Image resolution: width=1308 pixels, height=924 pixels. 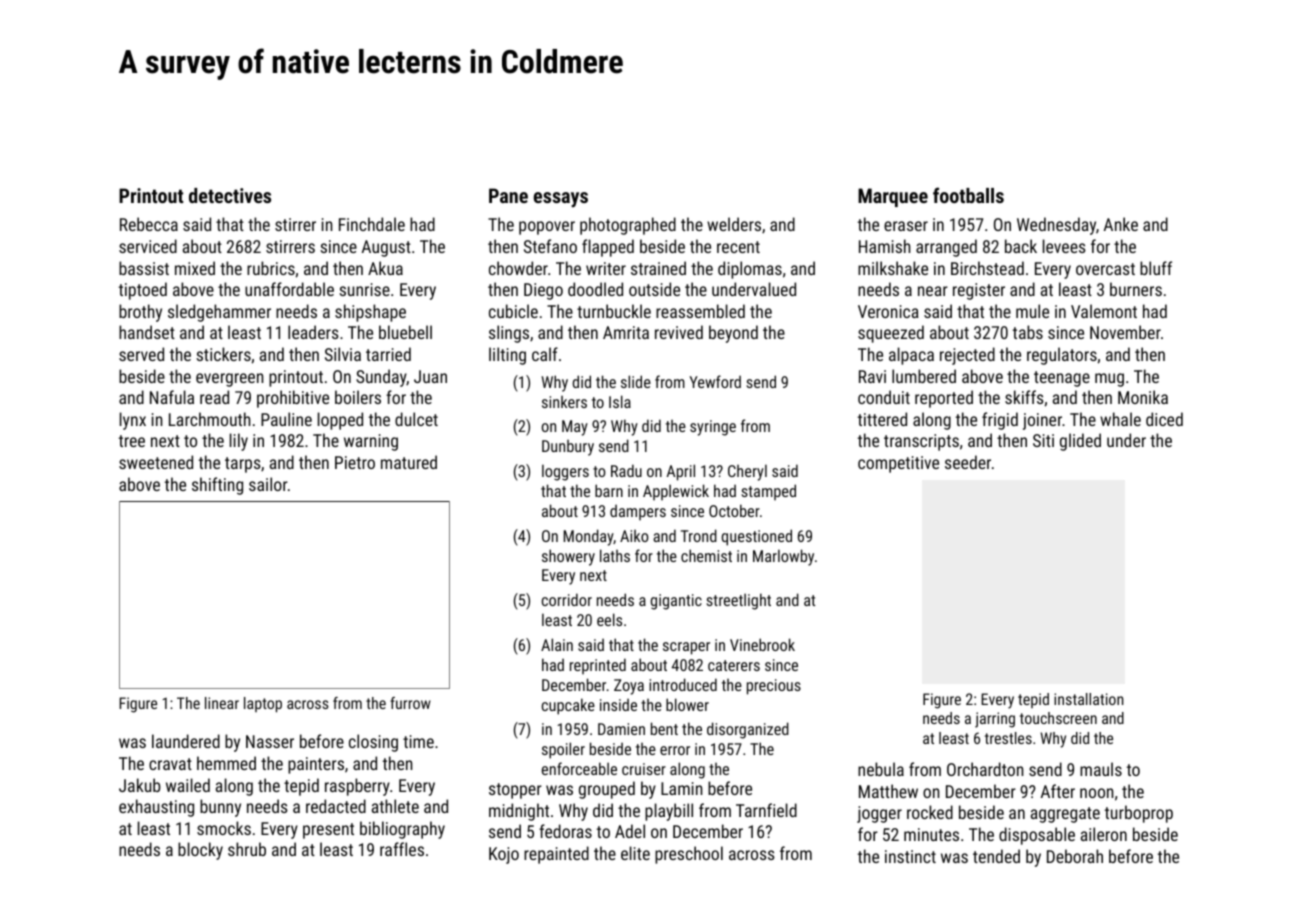 What do you see at coordinates (1121, 224) in the screenshot?
I see `Anke` at bounding box center [1121, 224].
